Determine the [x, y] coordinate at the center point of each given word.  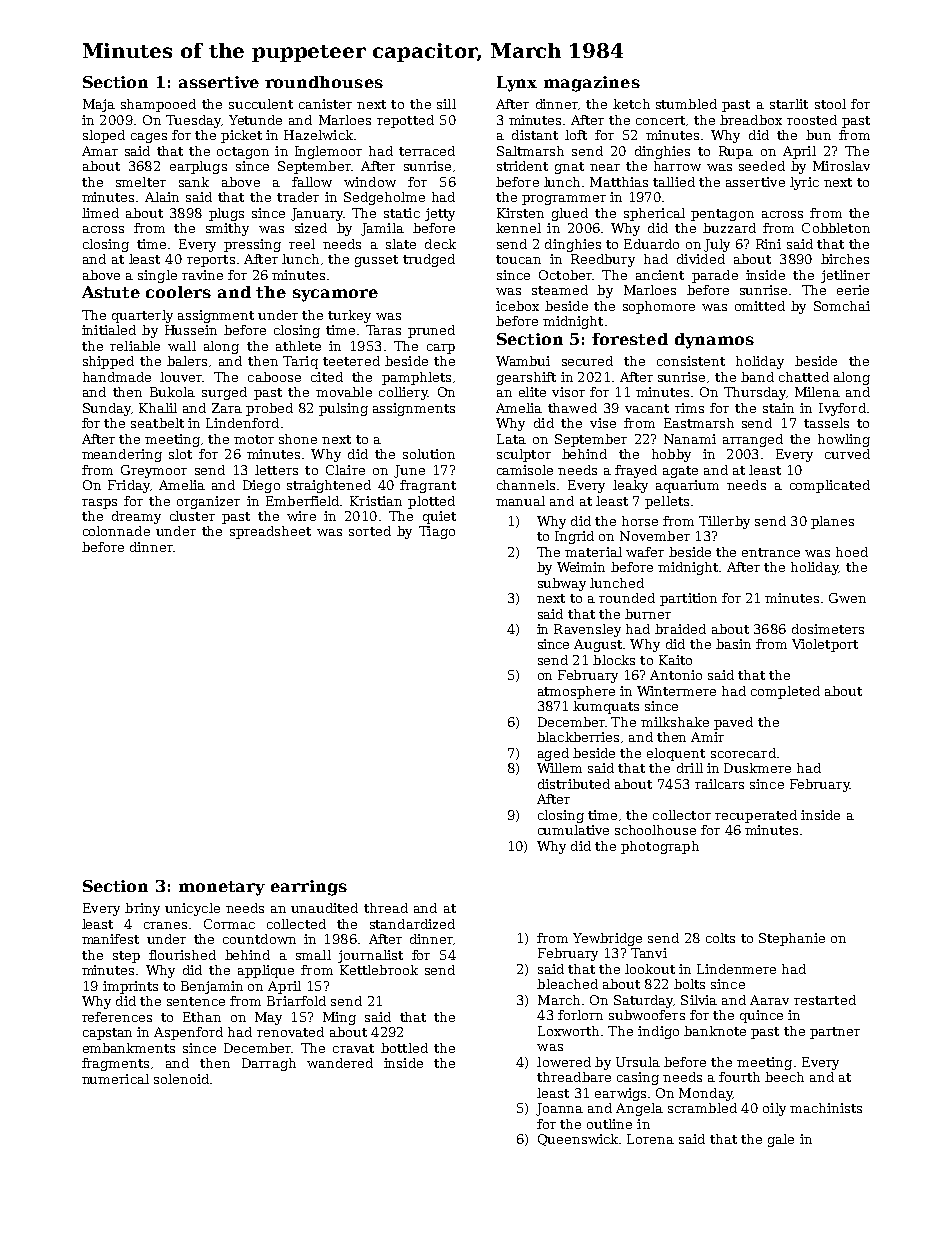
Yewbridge [607, 939]
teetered [351, 361]
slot [180, 454]
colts [720, 938]
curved [847, 454]
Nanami [690, 439]
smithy [227, 229]
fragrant [428, 486]
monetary [222, 888]
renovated [290, 1032]
